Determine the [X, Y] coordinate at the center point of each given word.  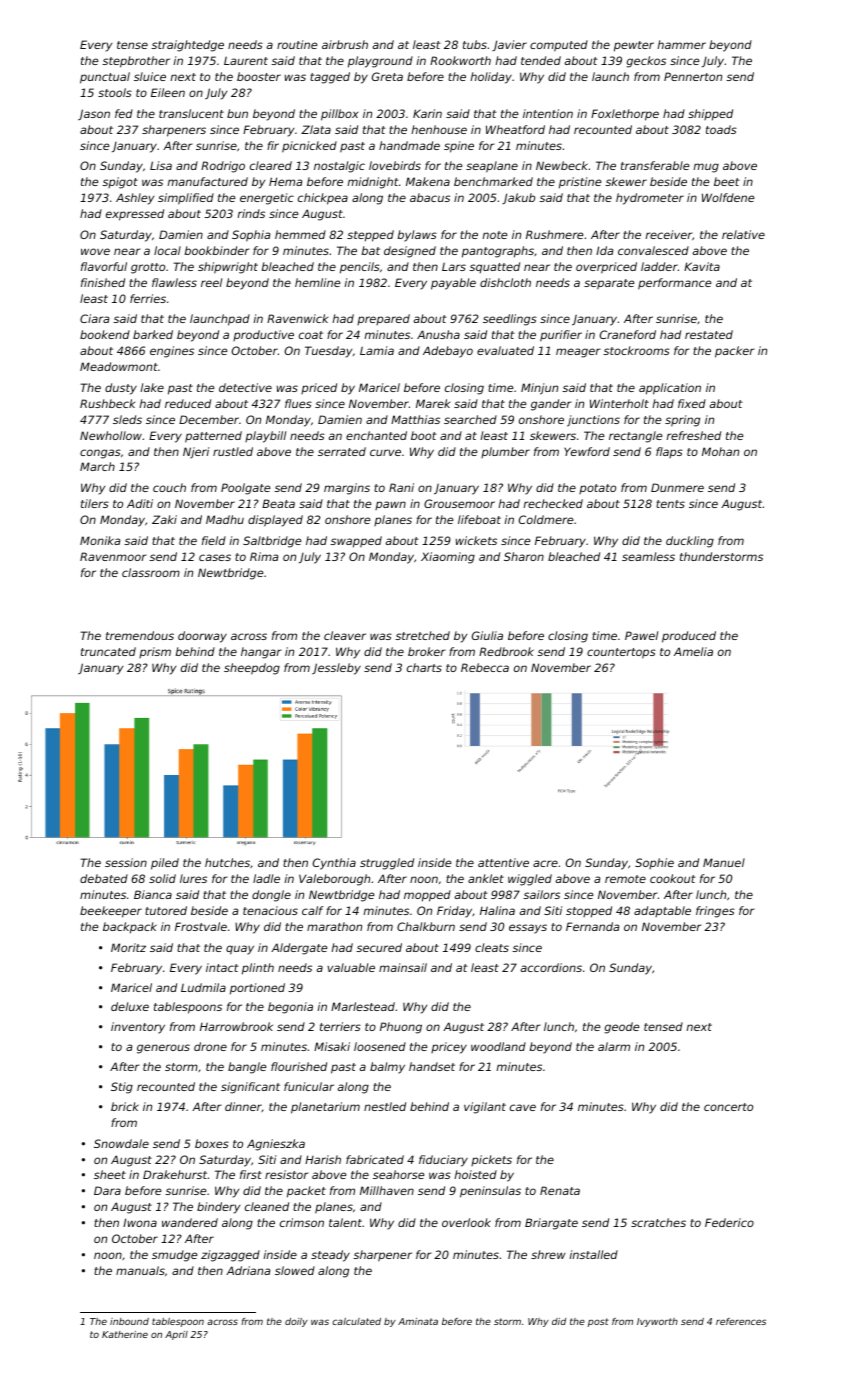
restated [709, 334]
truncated [108, 651]
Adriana [248, 1270]
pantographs [498, 252]
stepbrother [136, 62]
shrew [548, 1254]
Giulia [487, 635]
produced [689, 637]
